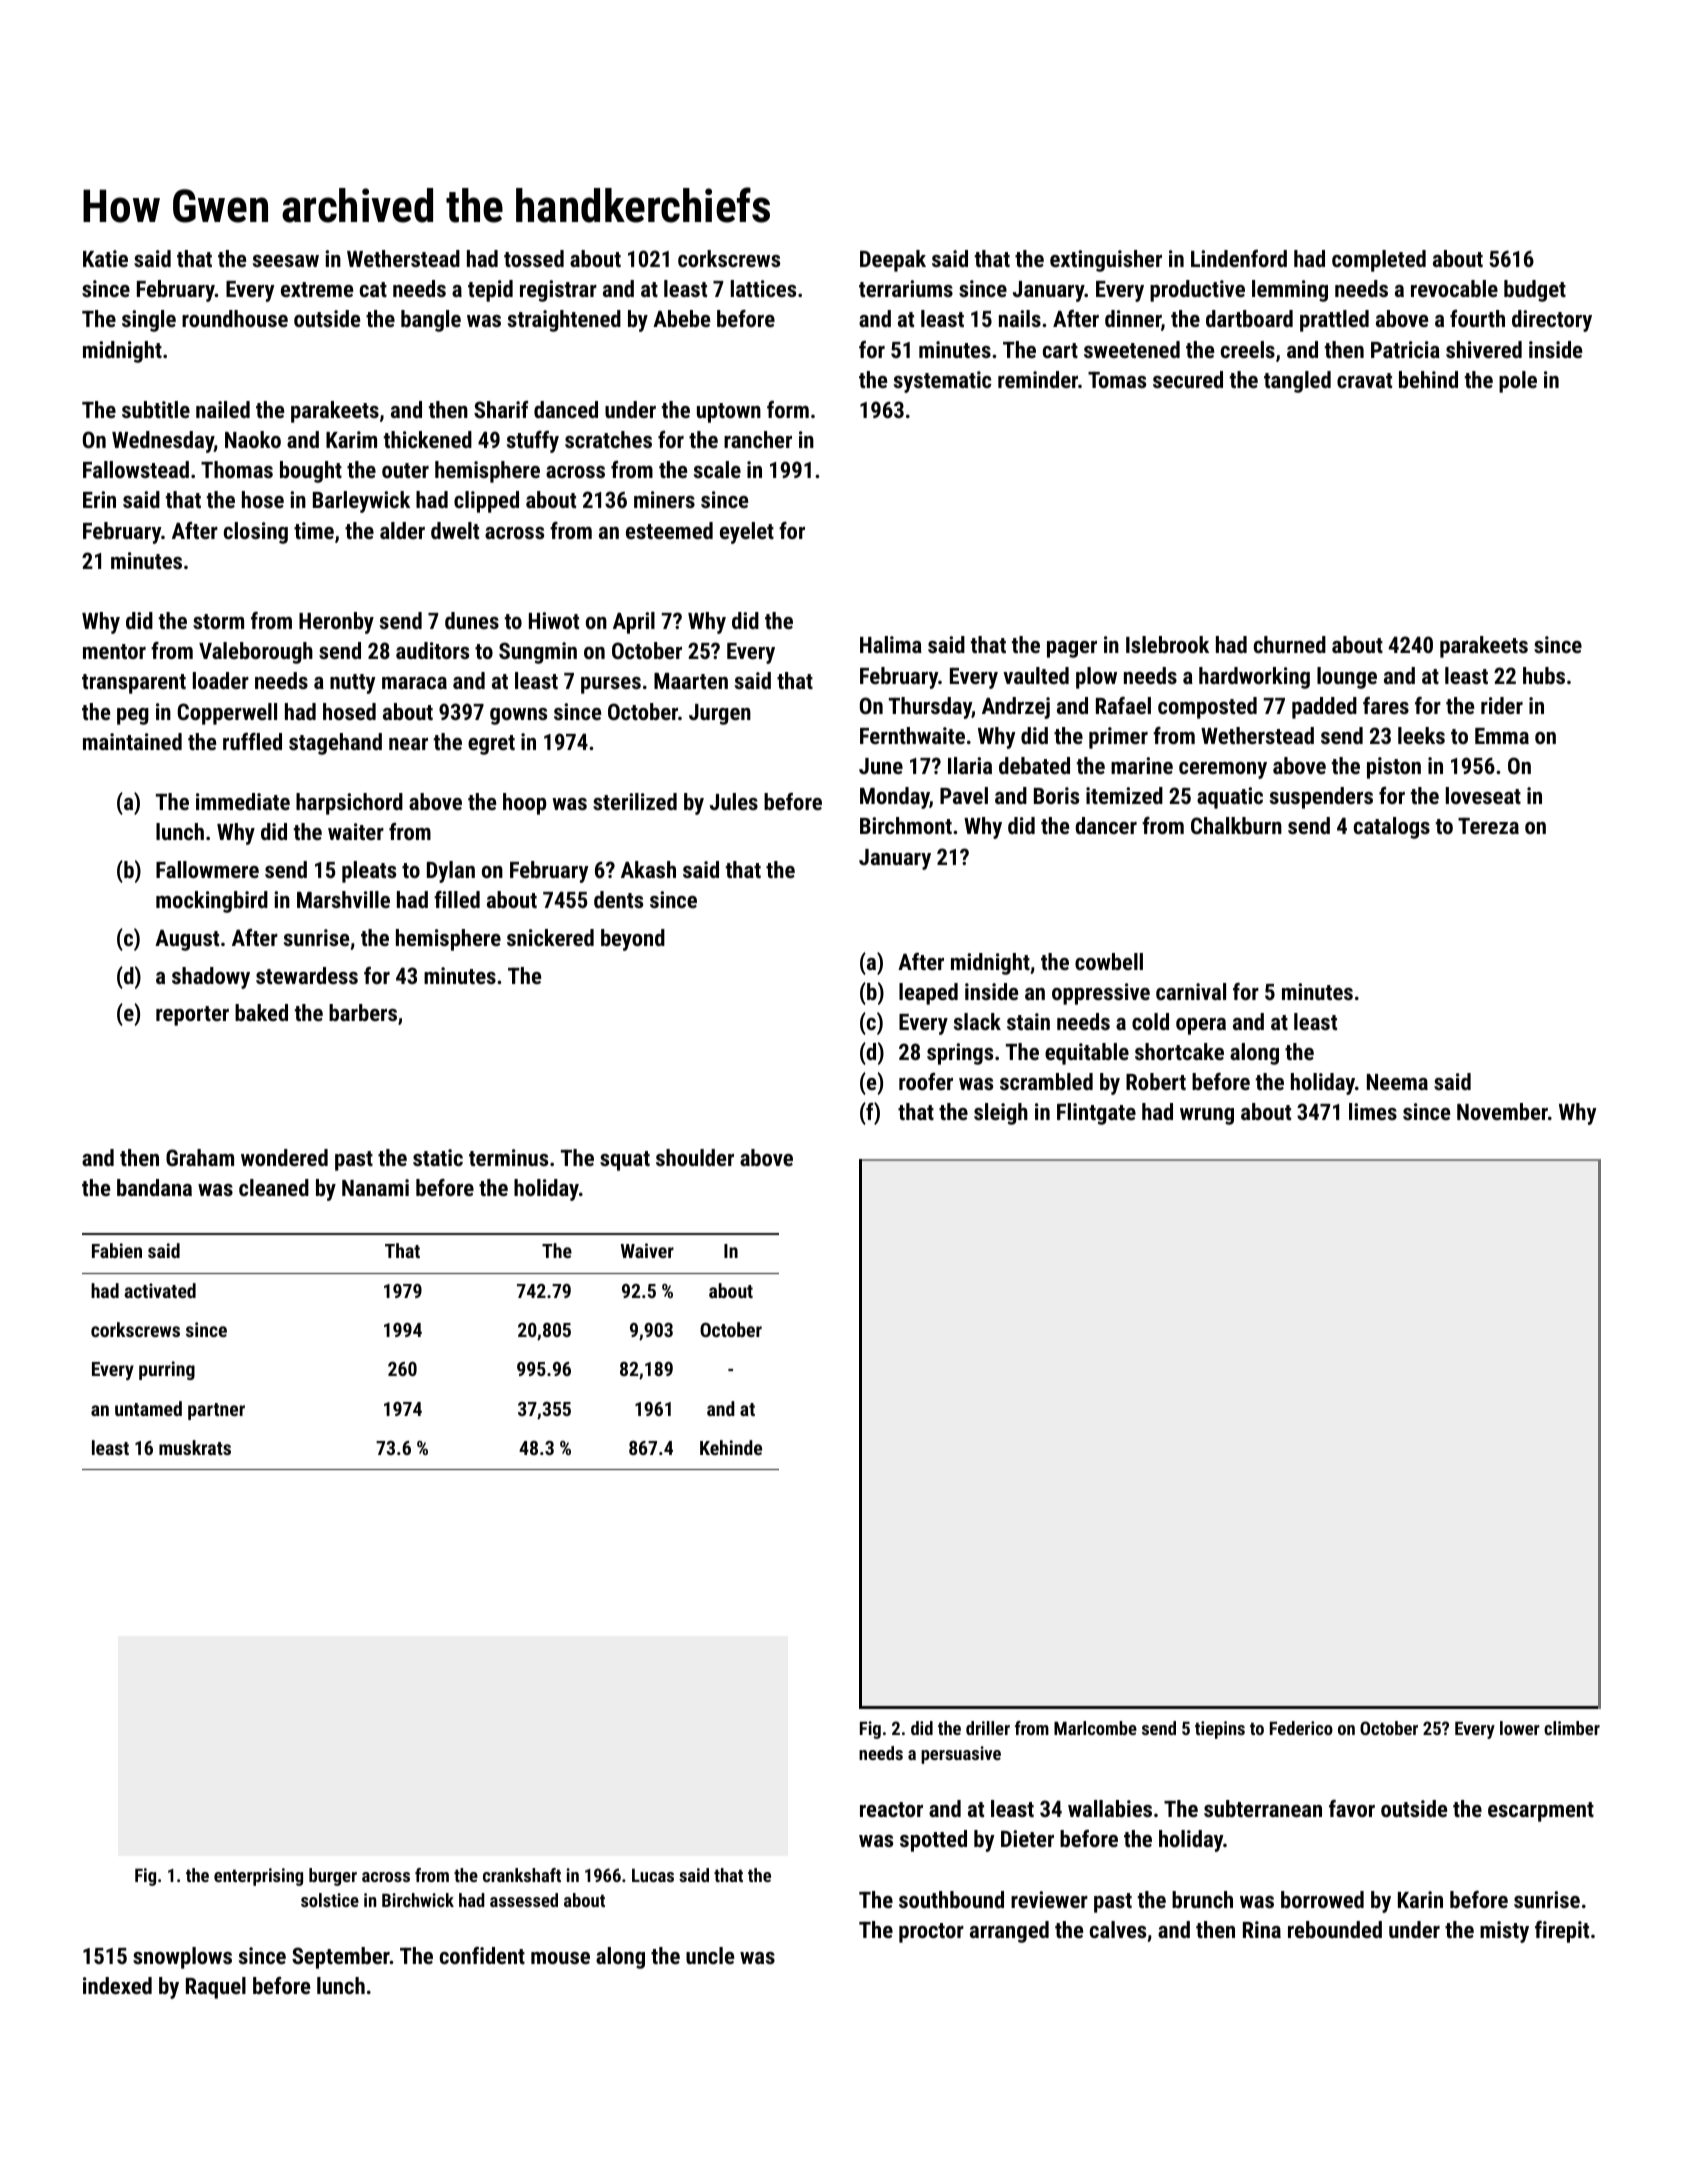  I want to click on terrariums, so click(906, 288).
